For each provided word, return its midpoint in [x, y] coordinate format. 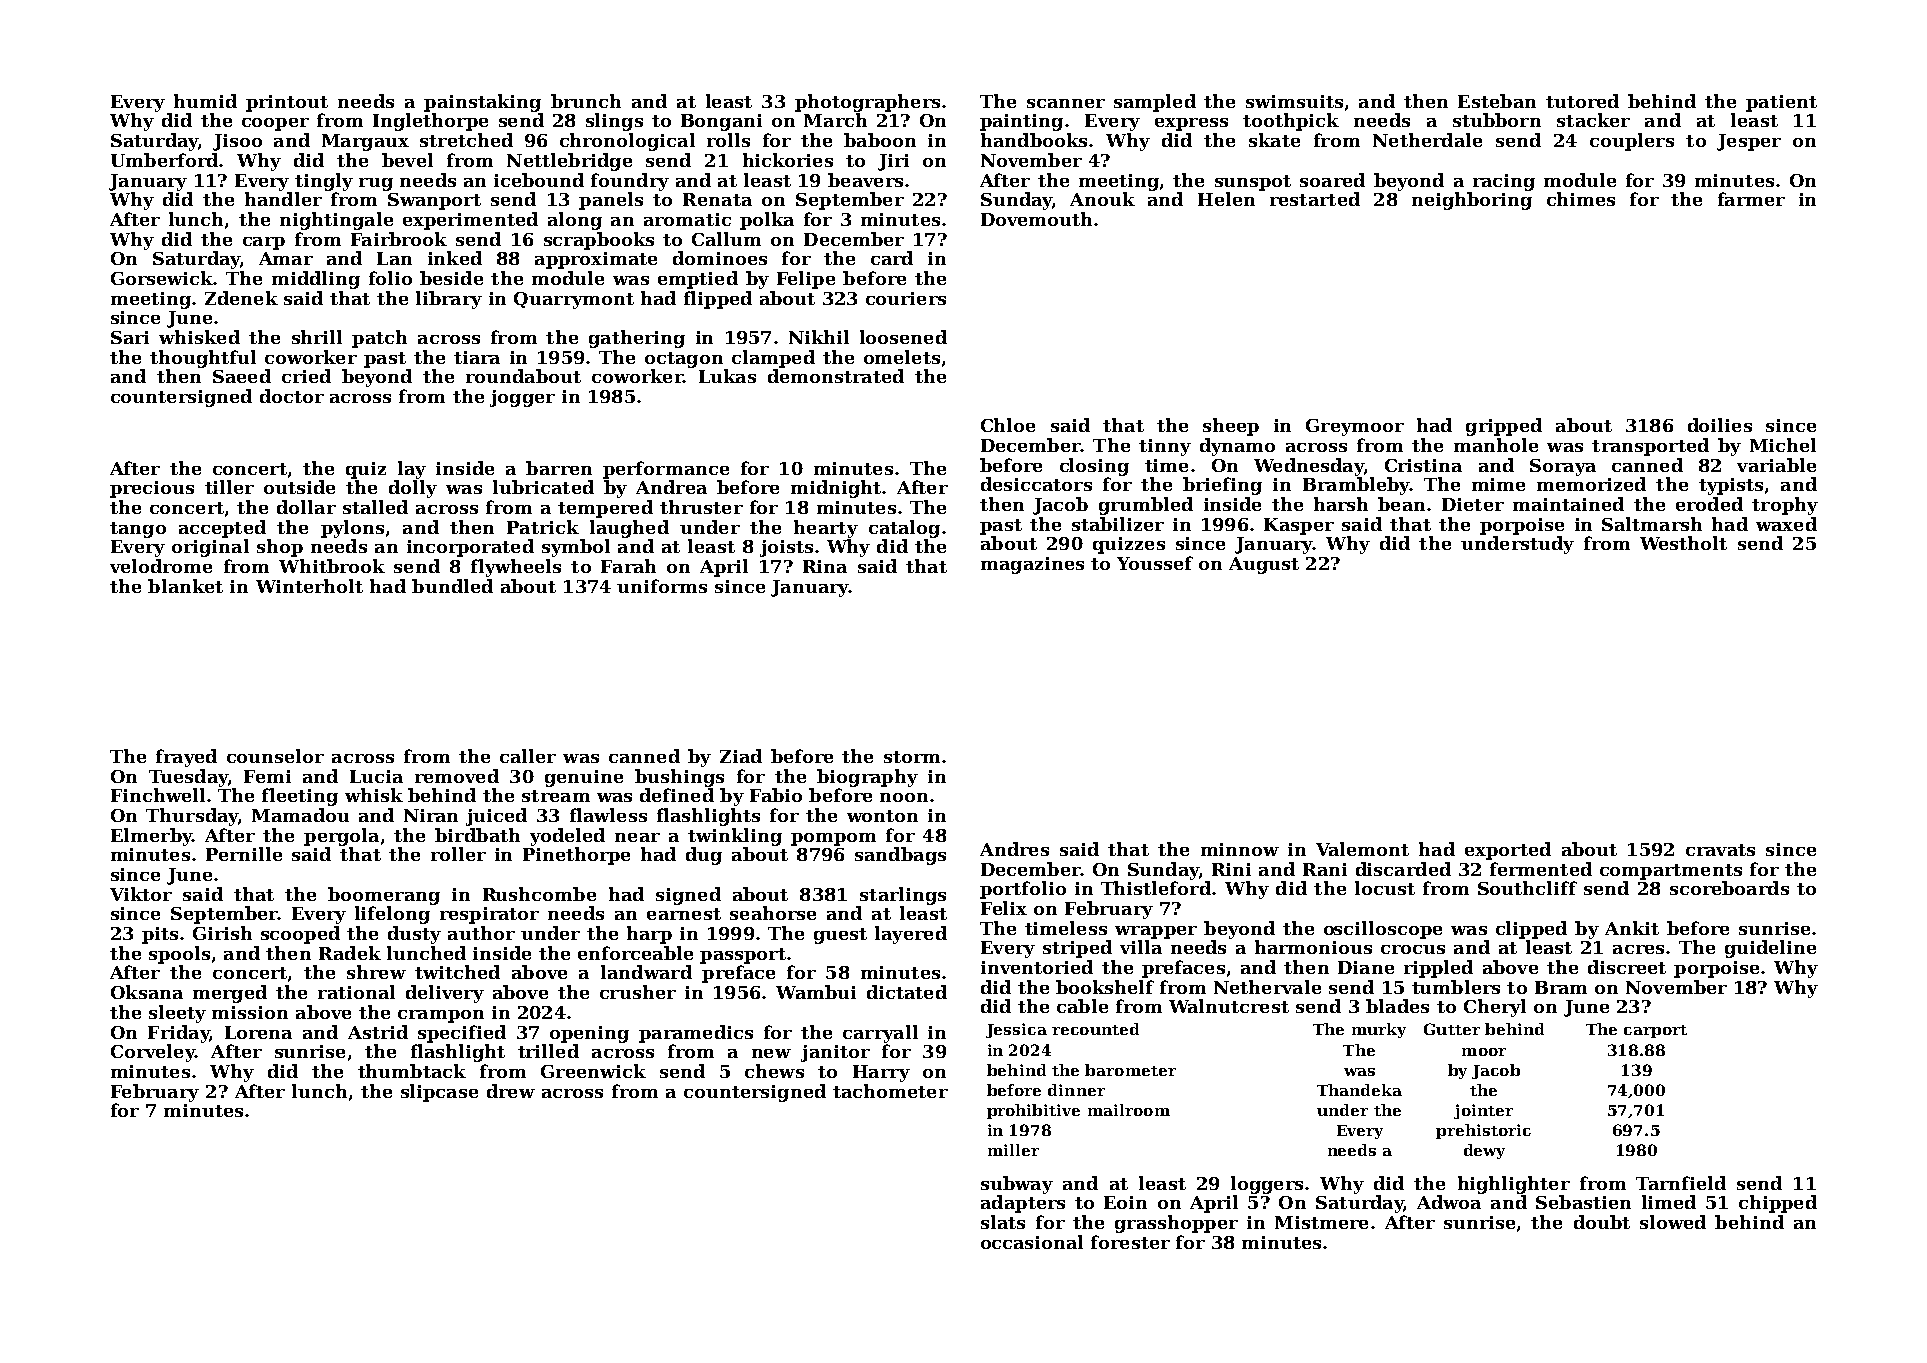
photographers [867, 103]
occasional [1032, 1242]
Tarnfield [1681, 1183]
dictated [907, 992]
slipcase [439, 1093]
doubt [1602, 1222]
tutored [1582, 101]
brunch [586, 101]
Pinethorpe [576, 856]
